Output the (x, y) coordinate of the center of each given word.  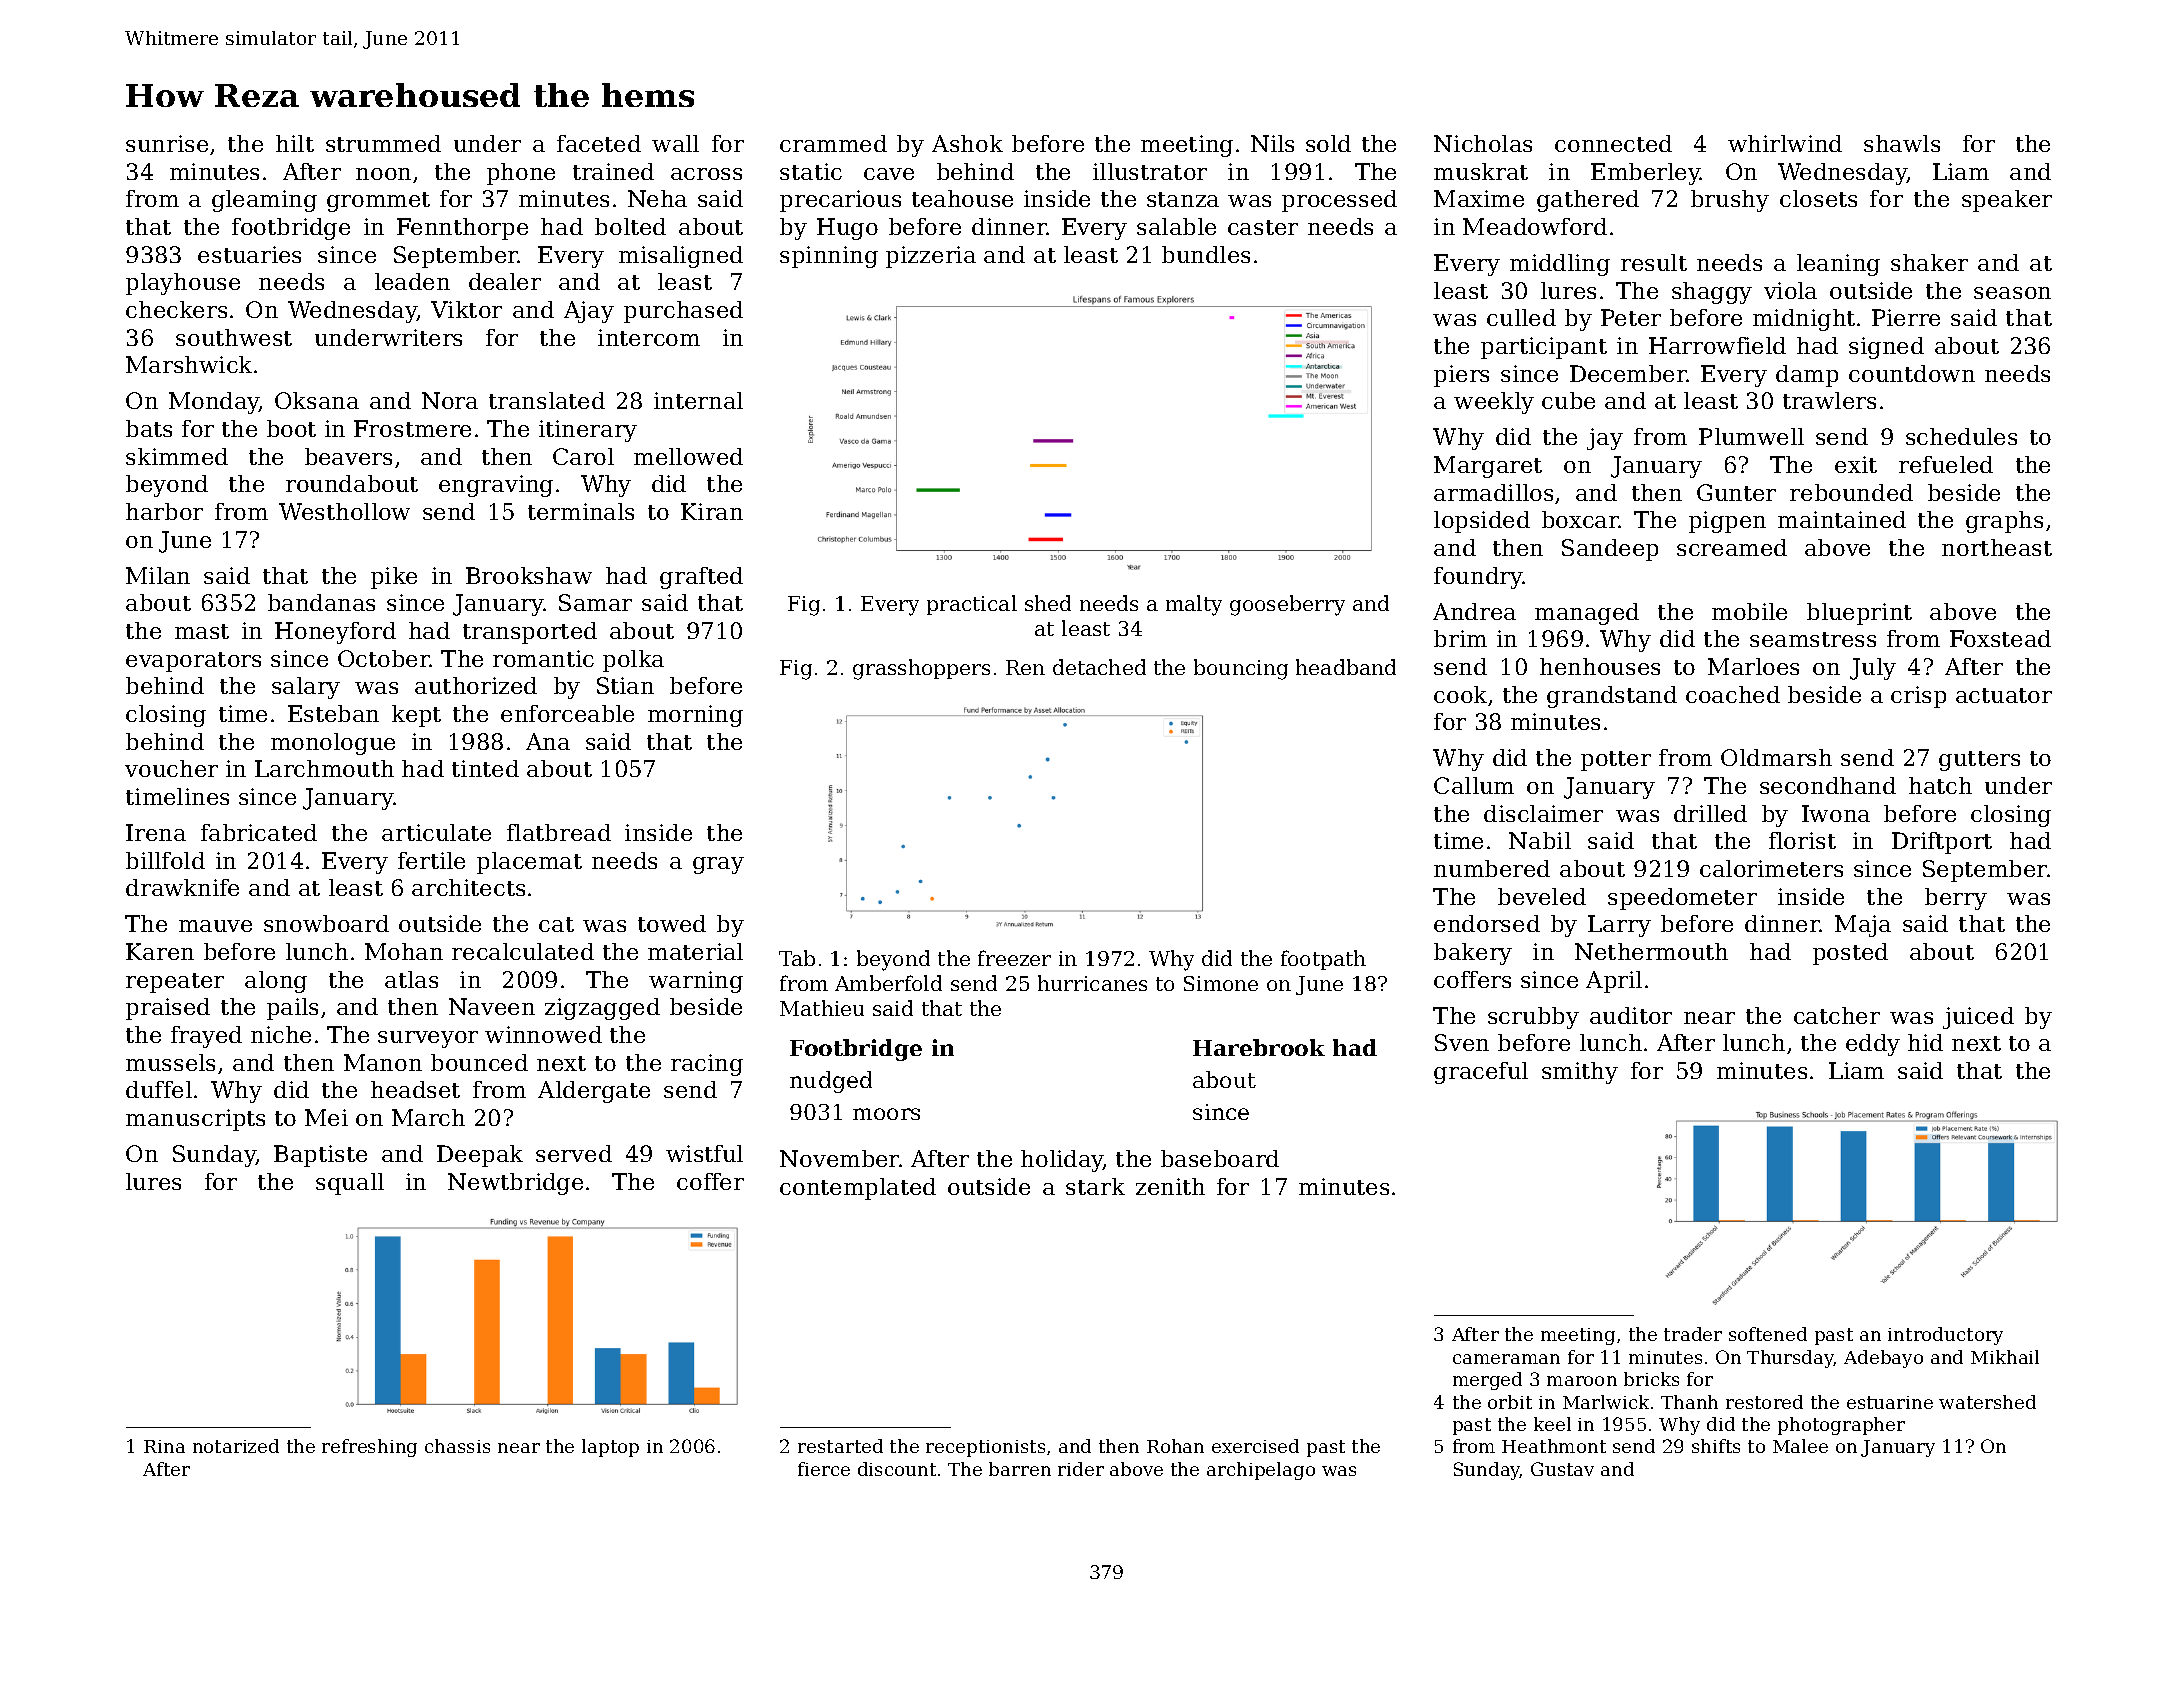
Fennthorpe (462, 229)
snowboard (326, 923)
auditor (1631, 1015)
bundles (1206, 254)
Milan (158, 575)
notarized (236, 1446)
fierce (824, 1469)
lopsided (1482, 522)
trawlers (1829, 400)
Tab (797, 958)
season (2012, 293)
